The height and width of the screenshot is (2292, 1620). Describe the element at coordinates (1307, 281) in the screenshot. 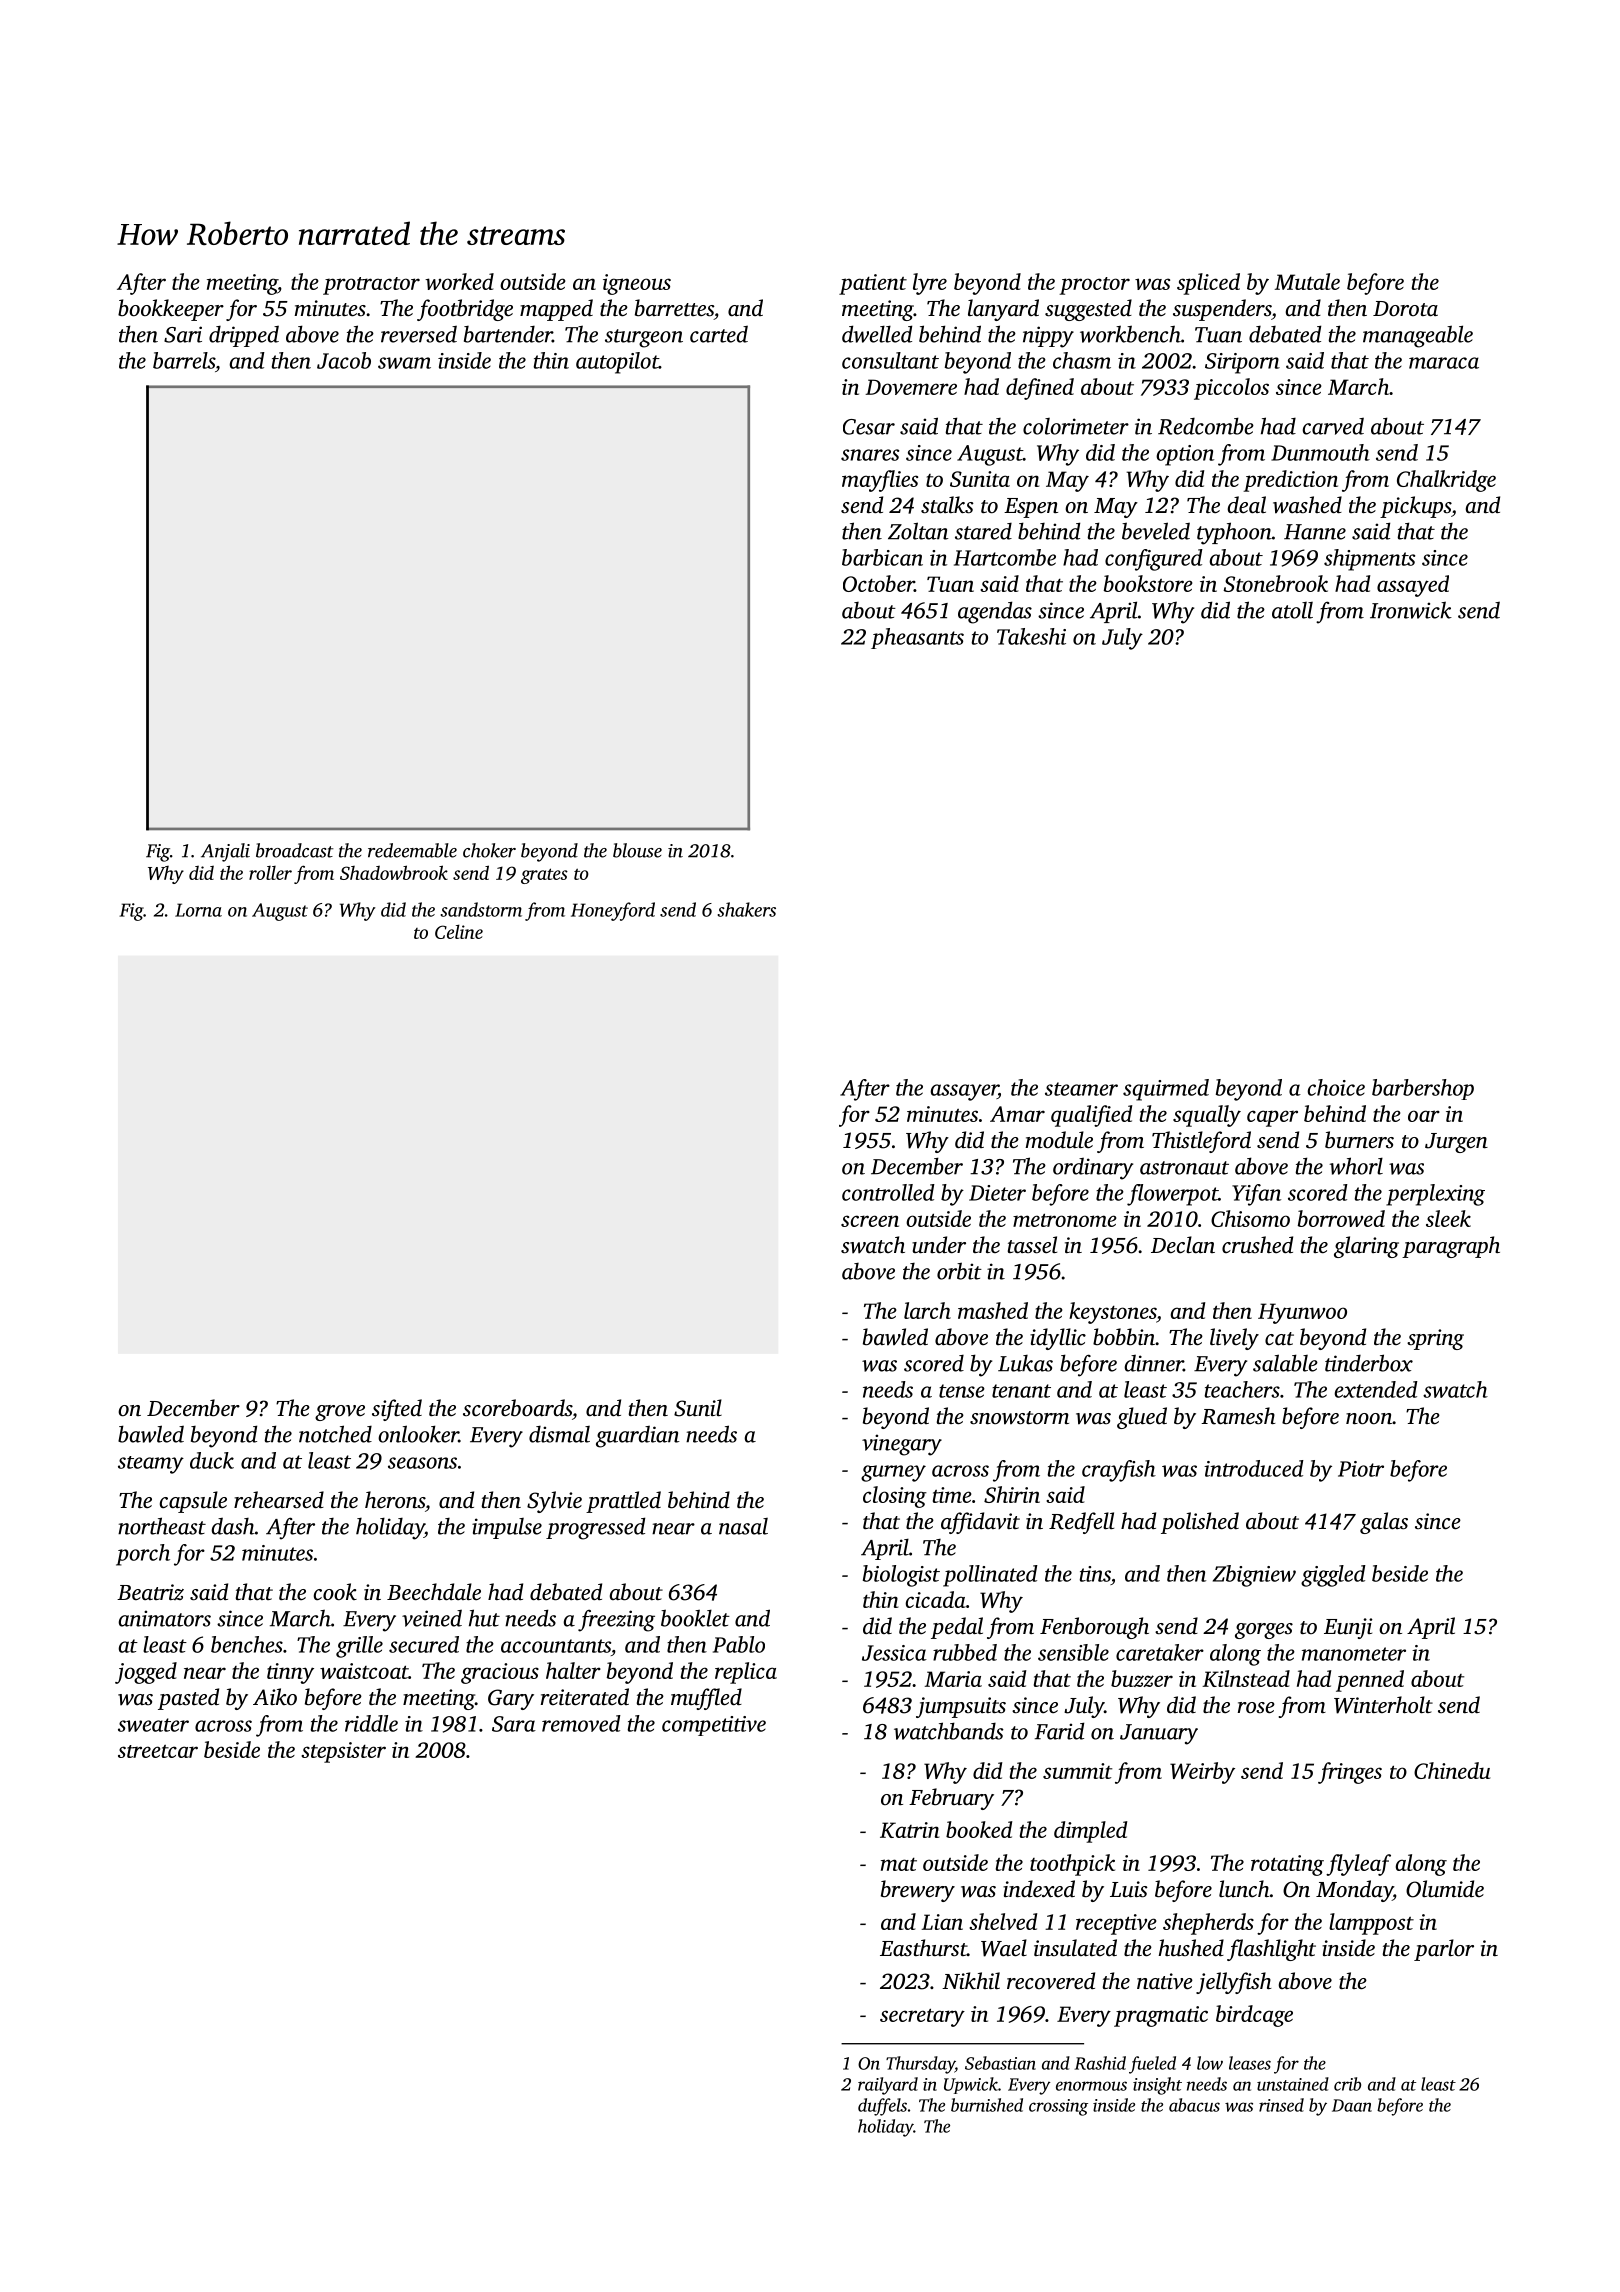

I see `Mutale` at that location.
